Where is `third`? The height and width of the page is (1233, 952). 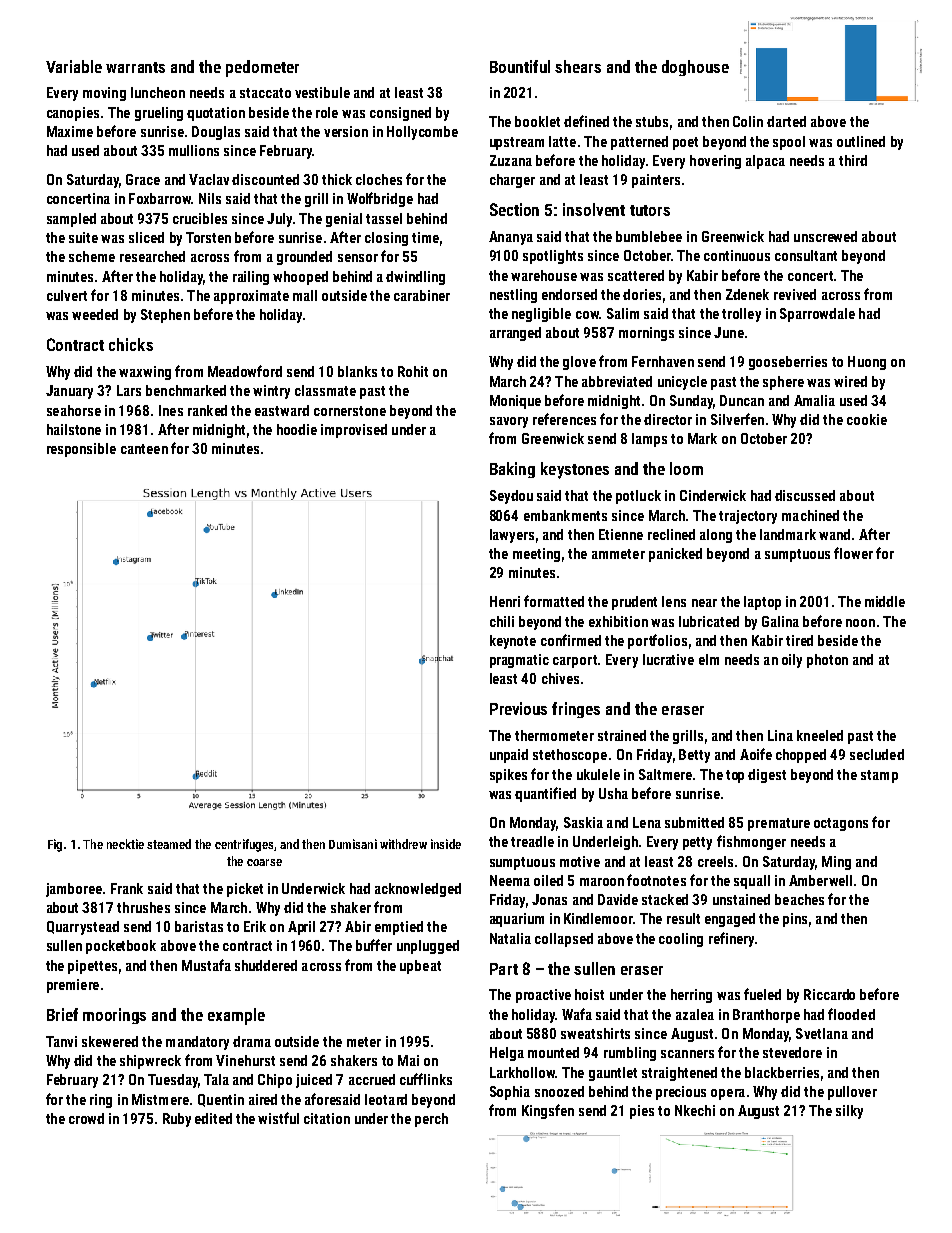 third is located at coordinates (853, 160).
